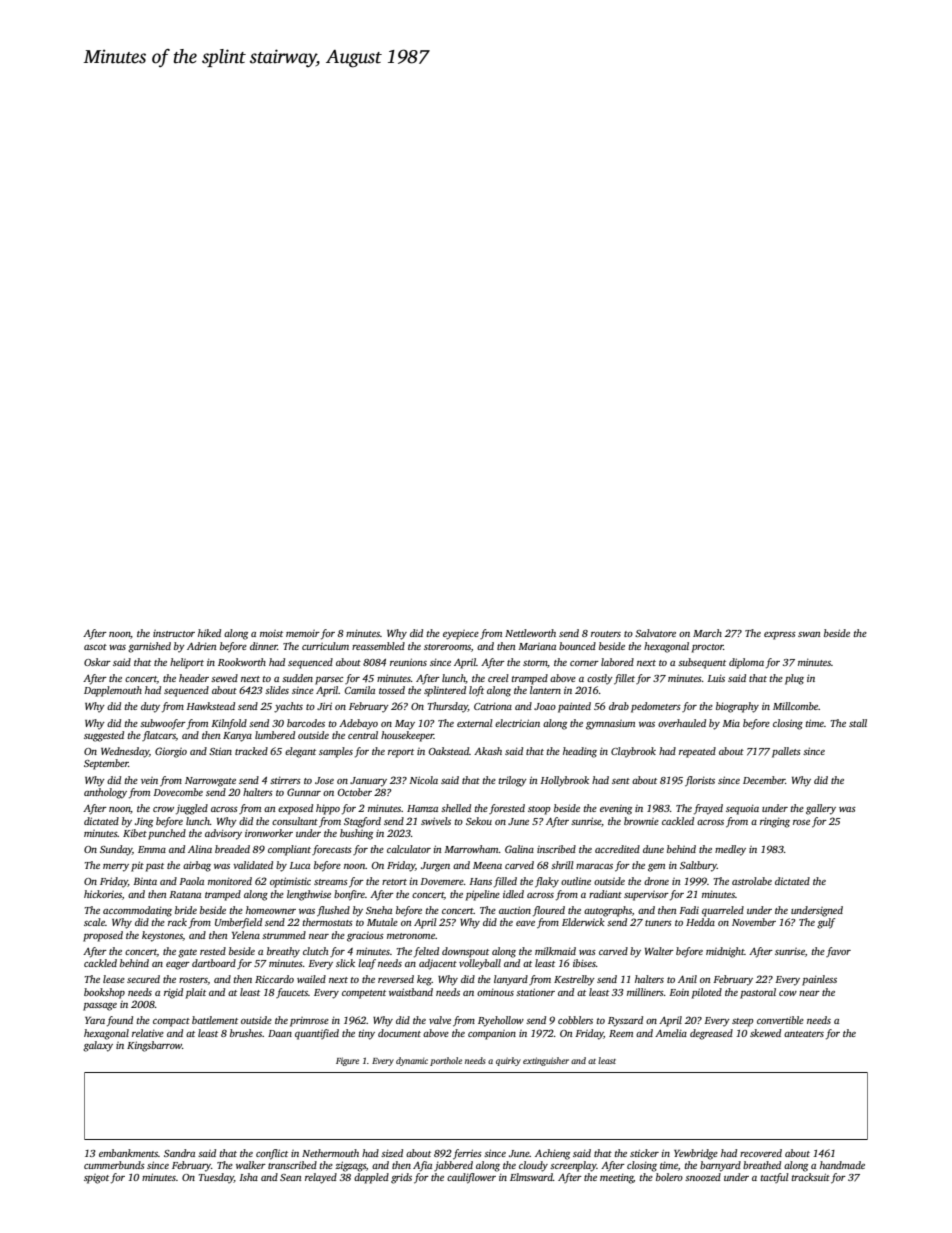 The height and width of the screenshot is (1233, 952). I want to click on gallery, so click(821, 809).
